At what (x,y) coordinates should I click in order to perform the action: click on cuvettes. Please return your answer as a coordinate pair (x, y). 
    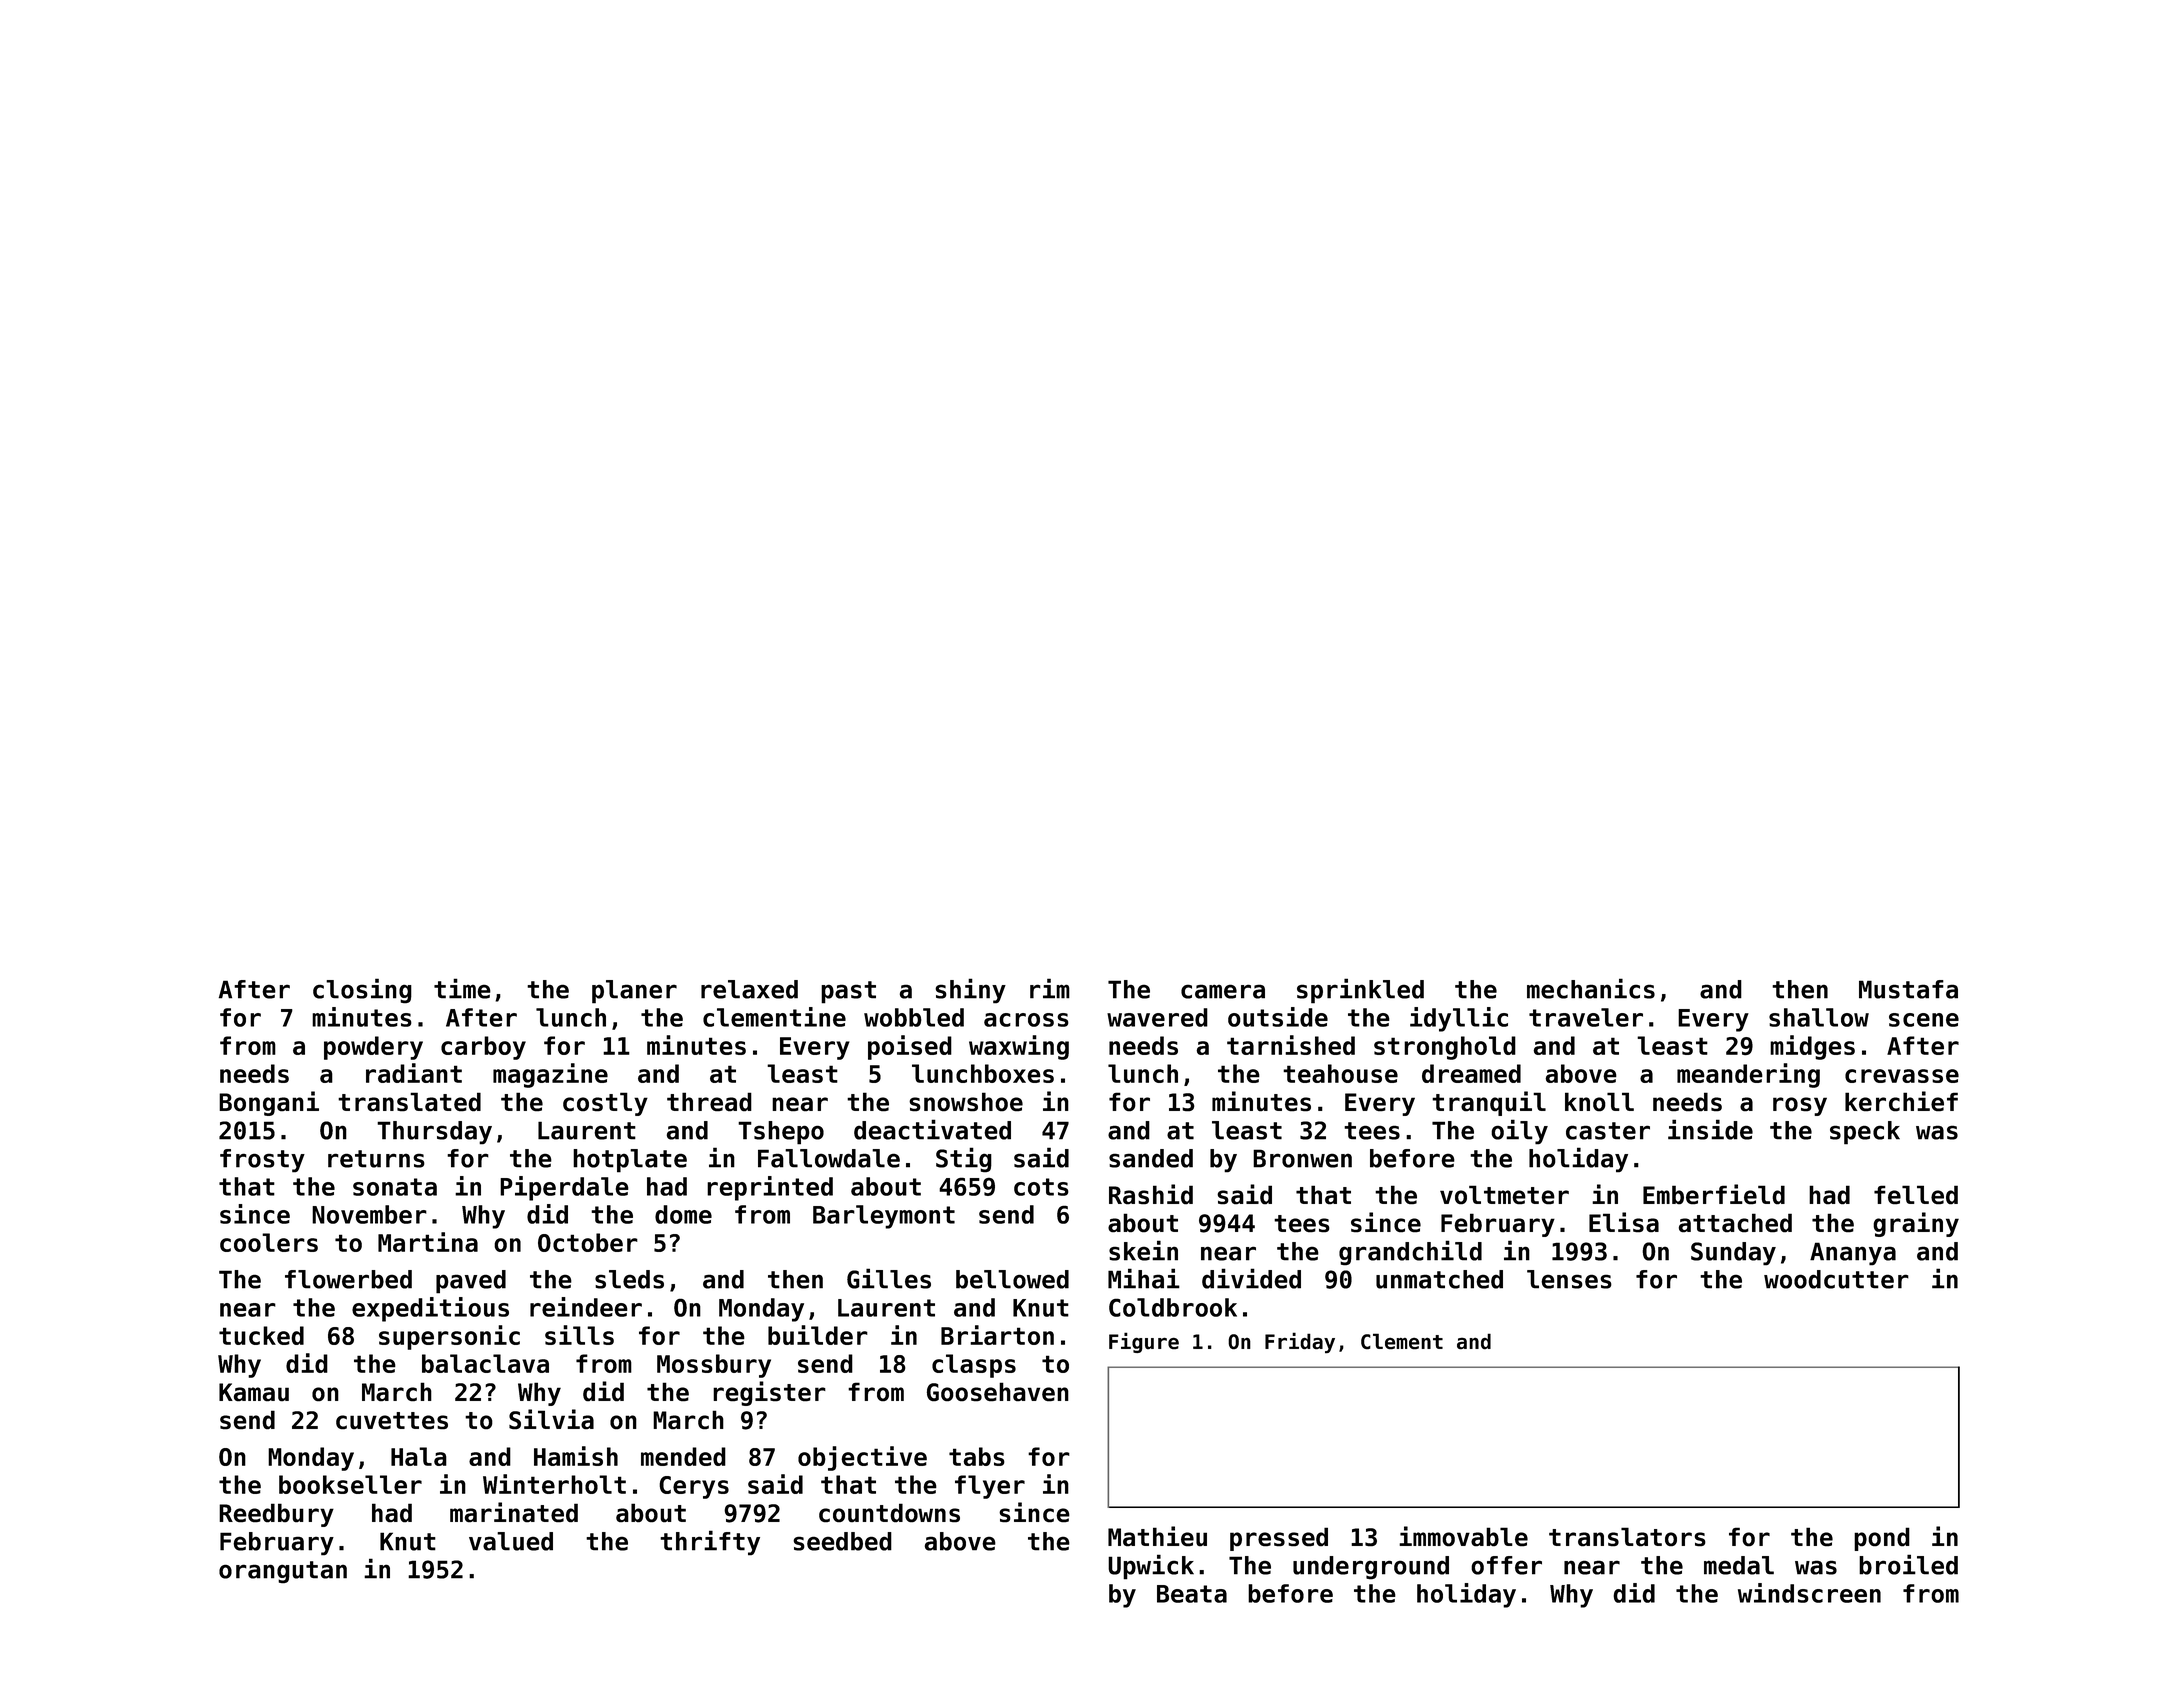
    Looking at the image, I should click on (392, 1421).
